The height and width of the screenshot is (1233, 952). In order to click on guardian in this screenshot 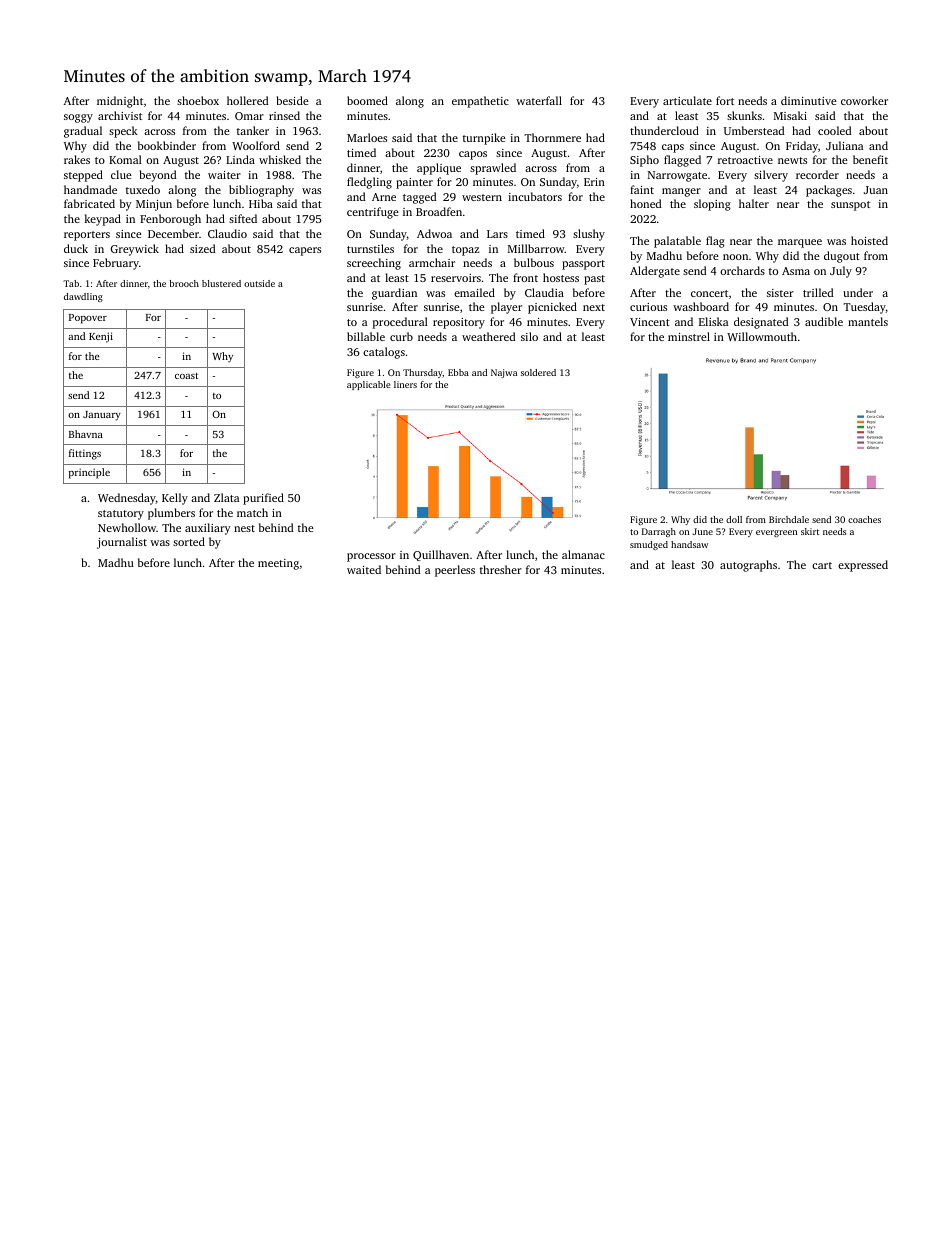, I will do `click(394, 294)`.
